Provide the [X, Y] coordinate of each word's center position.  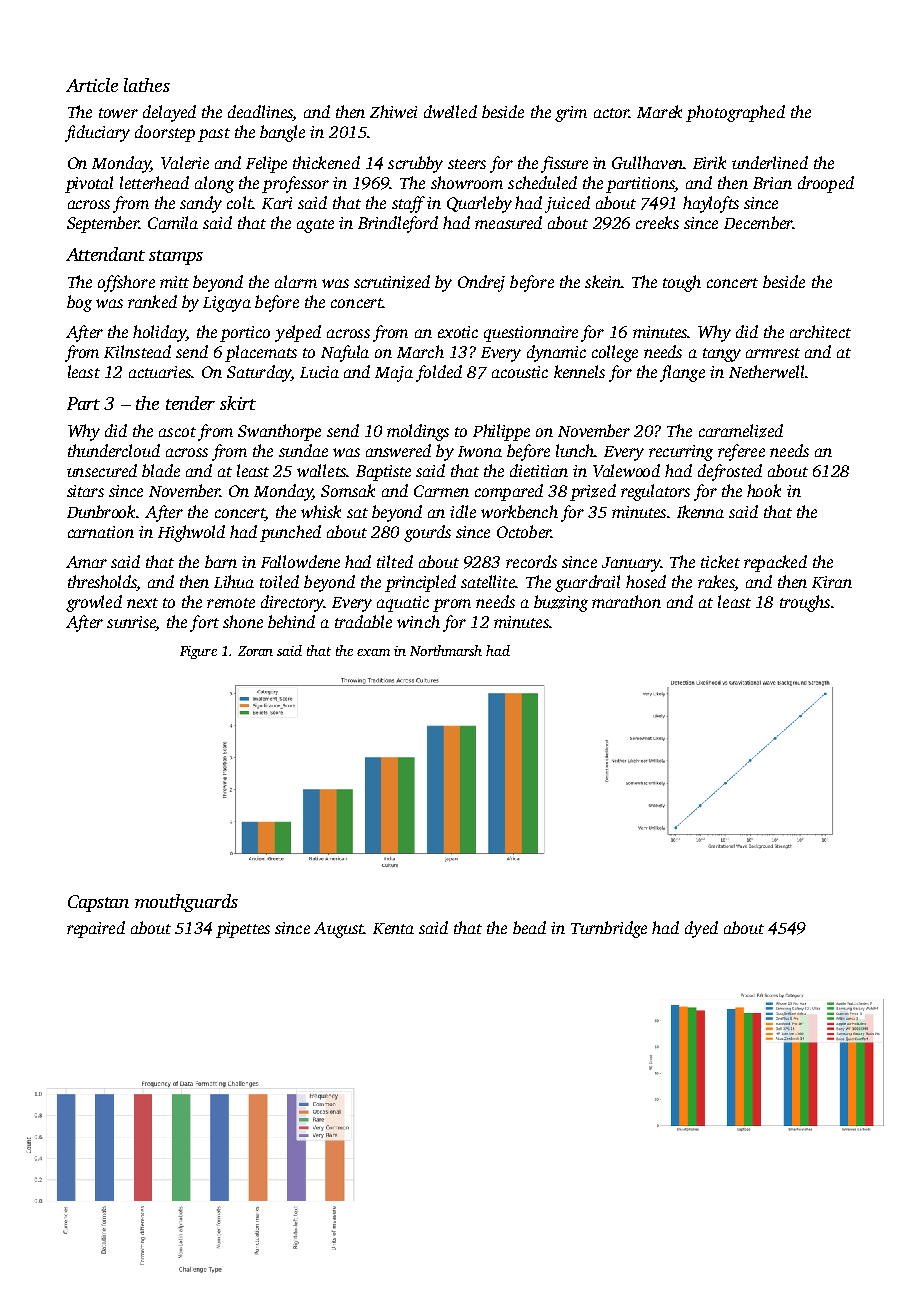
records [531, 561]
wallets [321, 470]
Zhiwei [393, 111]
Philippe [501, 432]
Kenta [393, 928]
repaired [96, 929]
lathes [147, 85]
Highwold [191, 533]
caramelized [741, 431]
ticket [720, 561]
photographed [735, 113]
